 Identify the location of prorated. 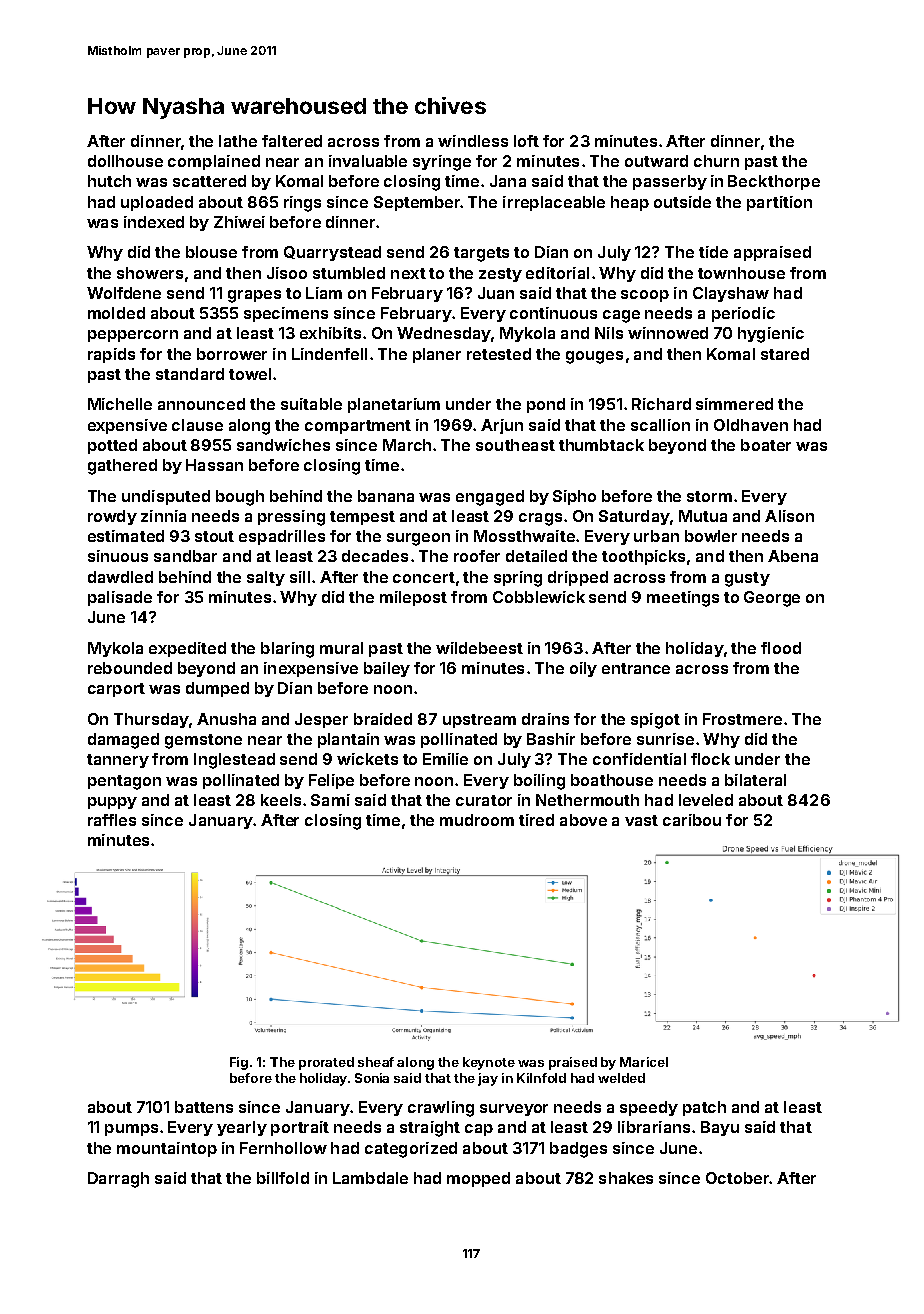
(326, 1063).
